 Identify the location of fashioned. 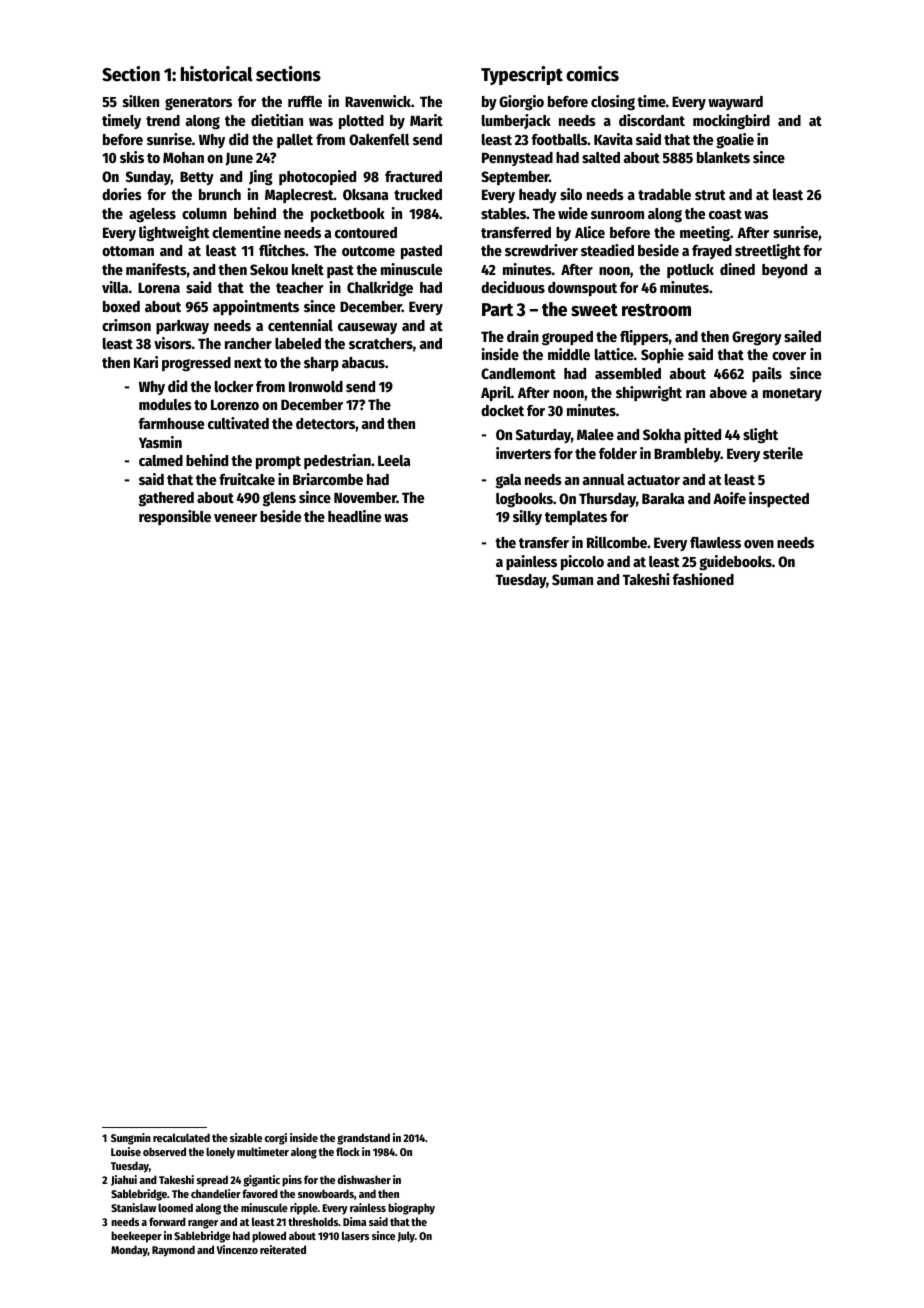
(703, 579).
